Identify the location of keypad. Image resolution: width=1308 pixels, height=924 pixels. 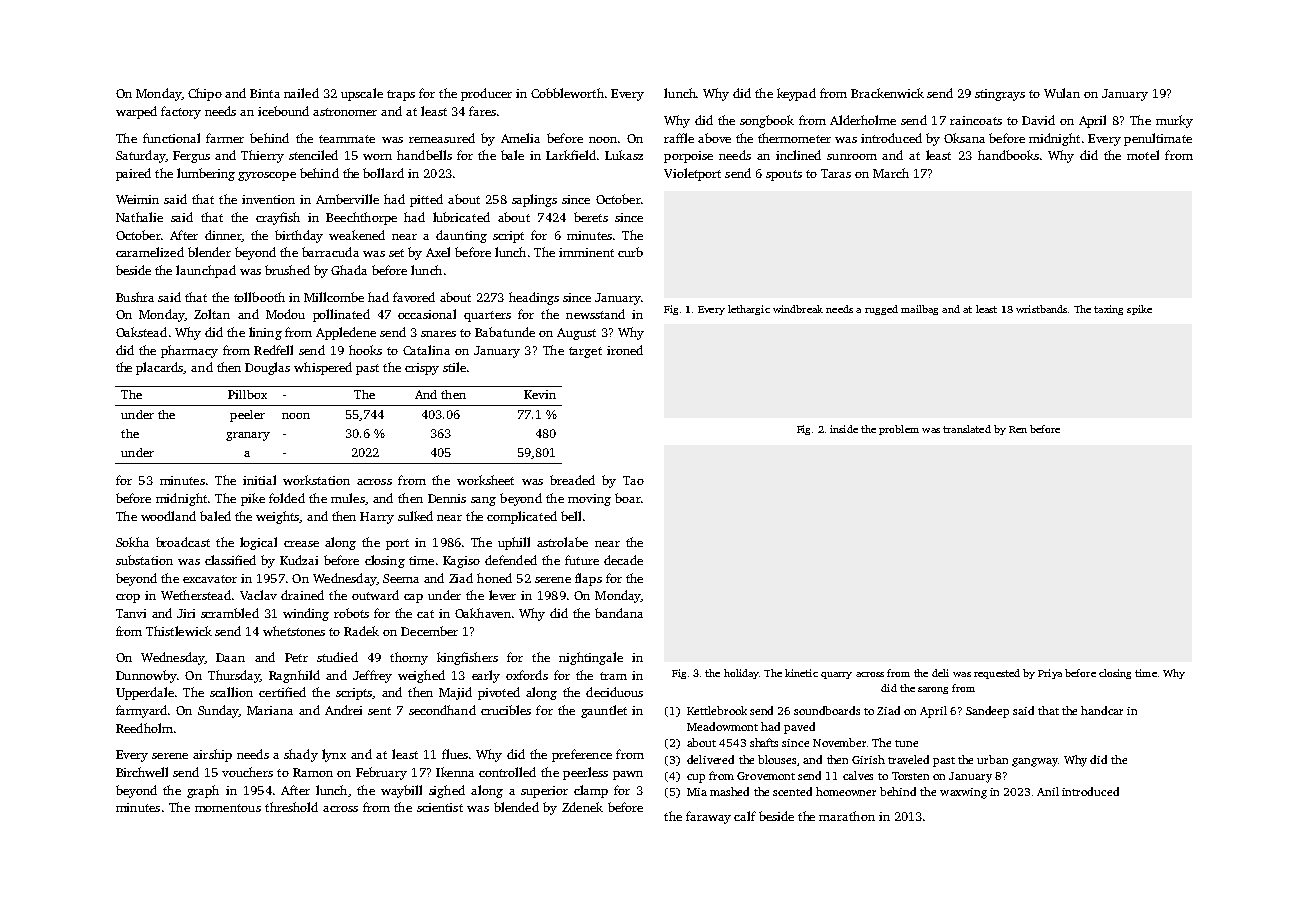
(796, 94).
